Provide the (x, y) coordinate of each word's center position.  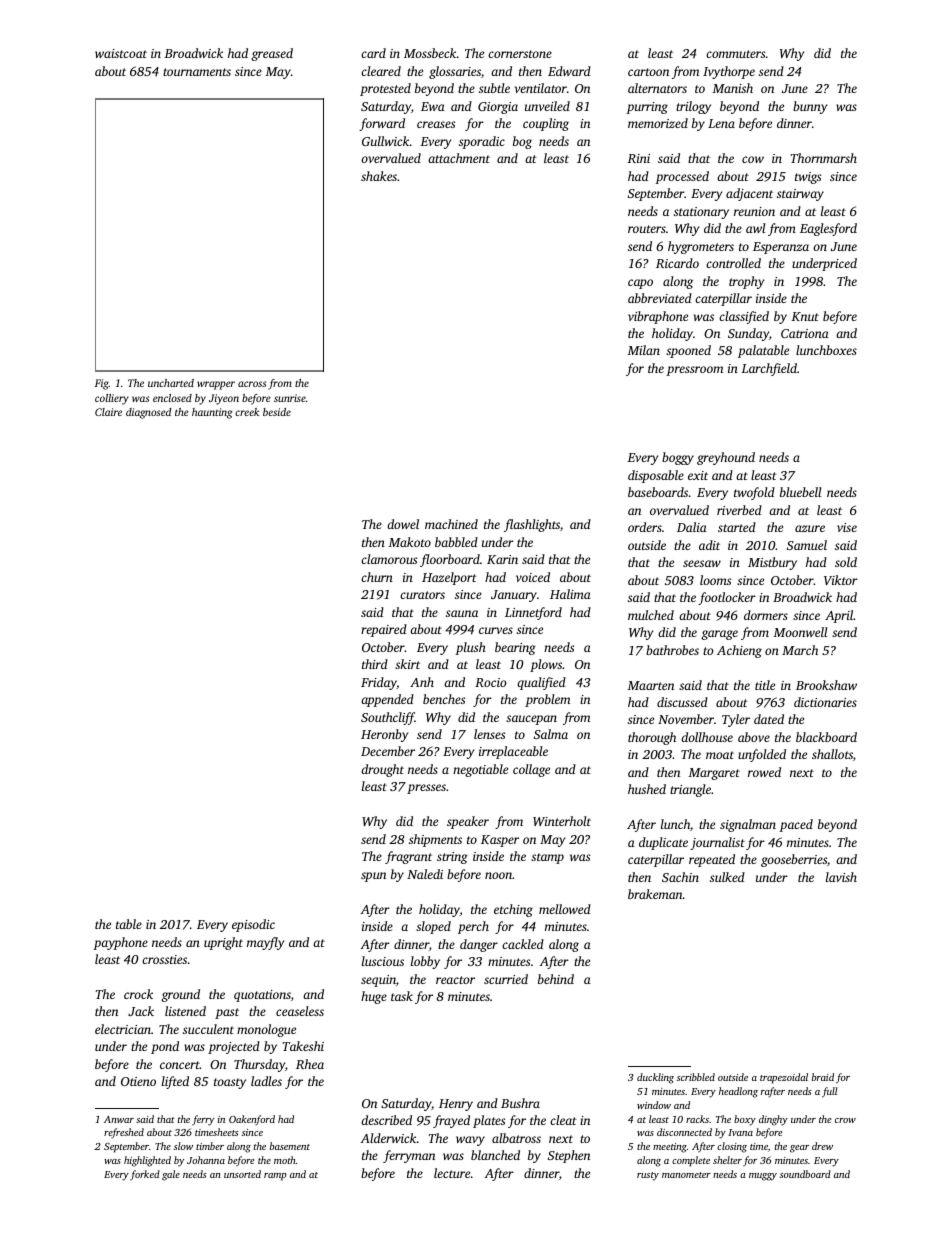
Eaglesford (828, 229)
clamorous (389, 559)
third (375, 664)
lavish (841, 877)
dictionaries (825, 702)
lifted (175, 1082)
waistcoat (121, 53)
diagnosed (149, 413)
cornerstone (520, 54)
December (388, 751)
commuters (735, 54)
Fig (102, 384)
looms (715, 580)
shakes (379, 176)
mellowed (565, 909)
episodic (253, 925)
